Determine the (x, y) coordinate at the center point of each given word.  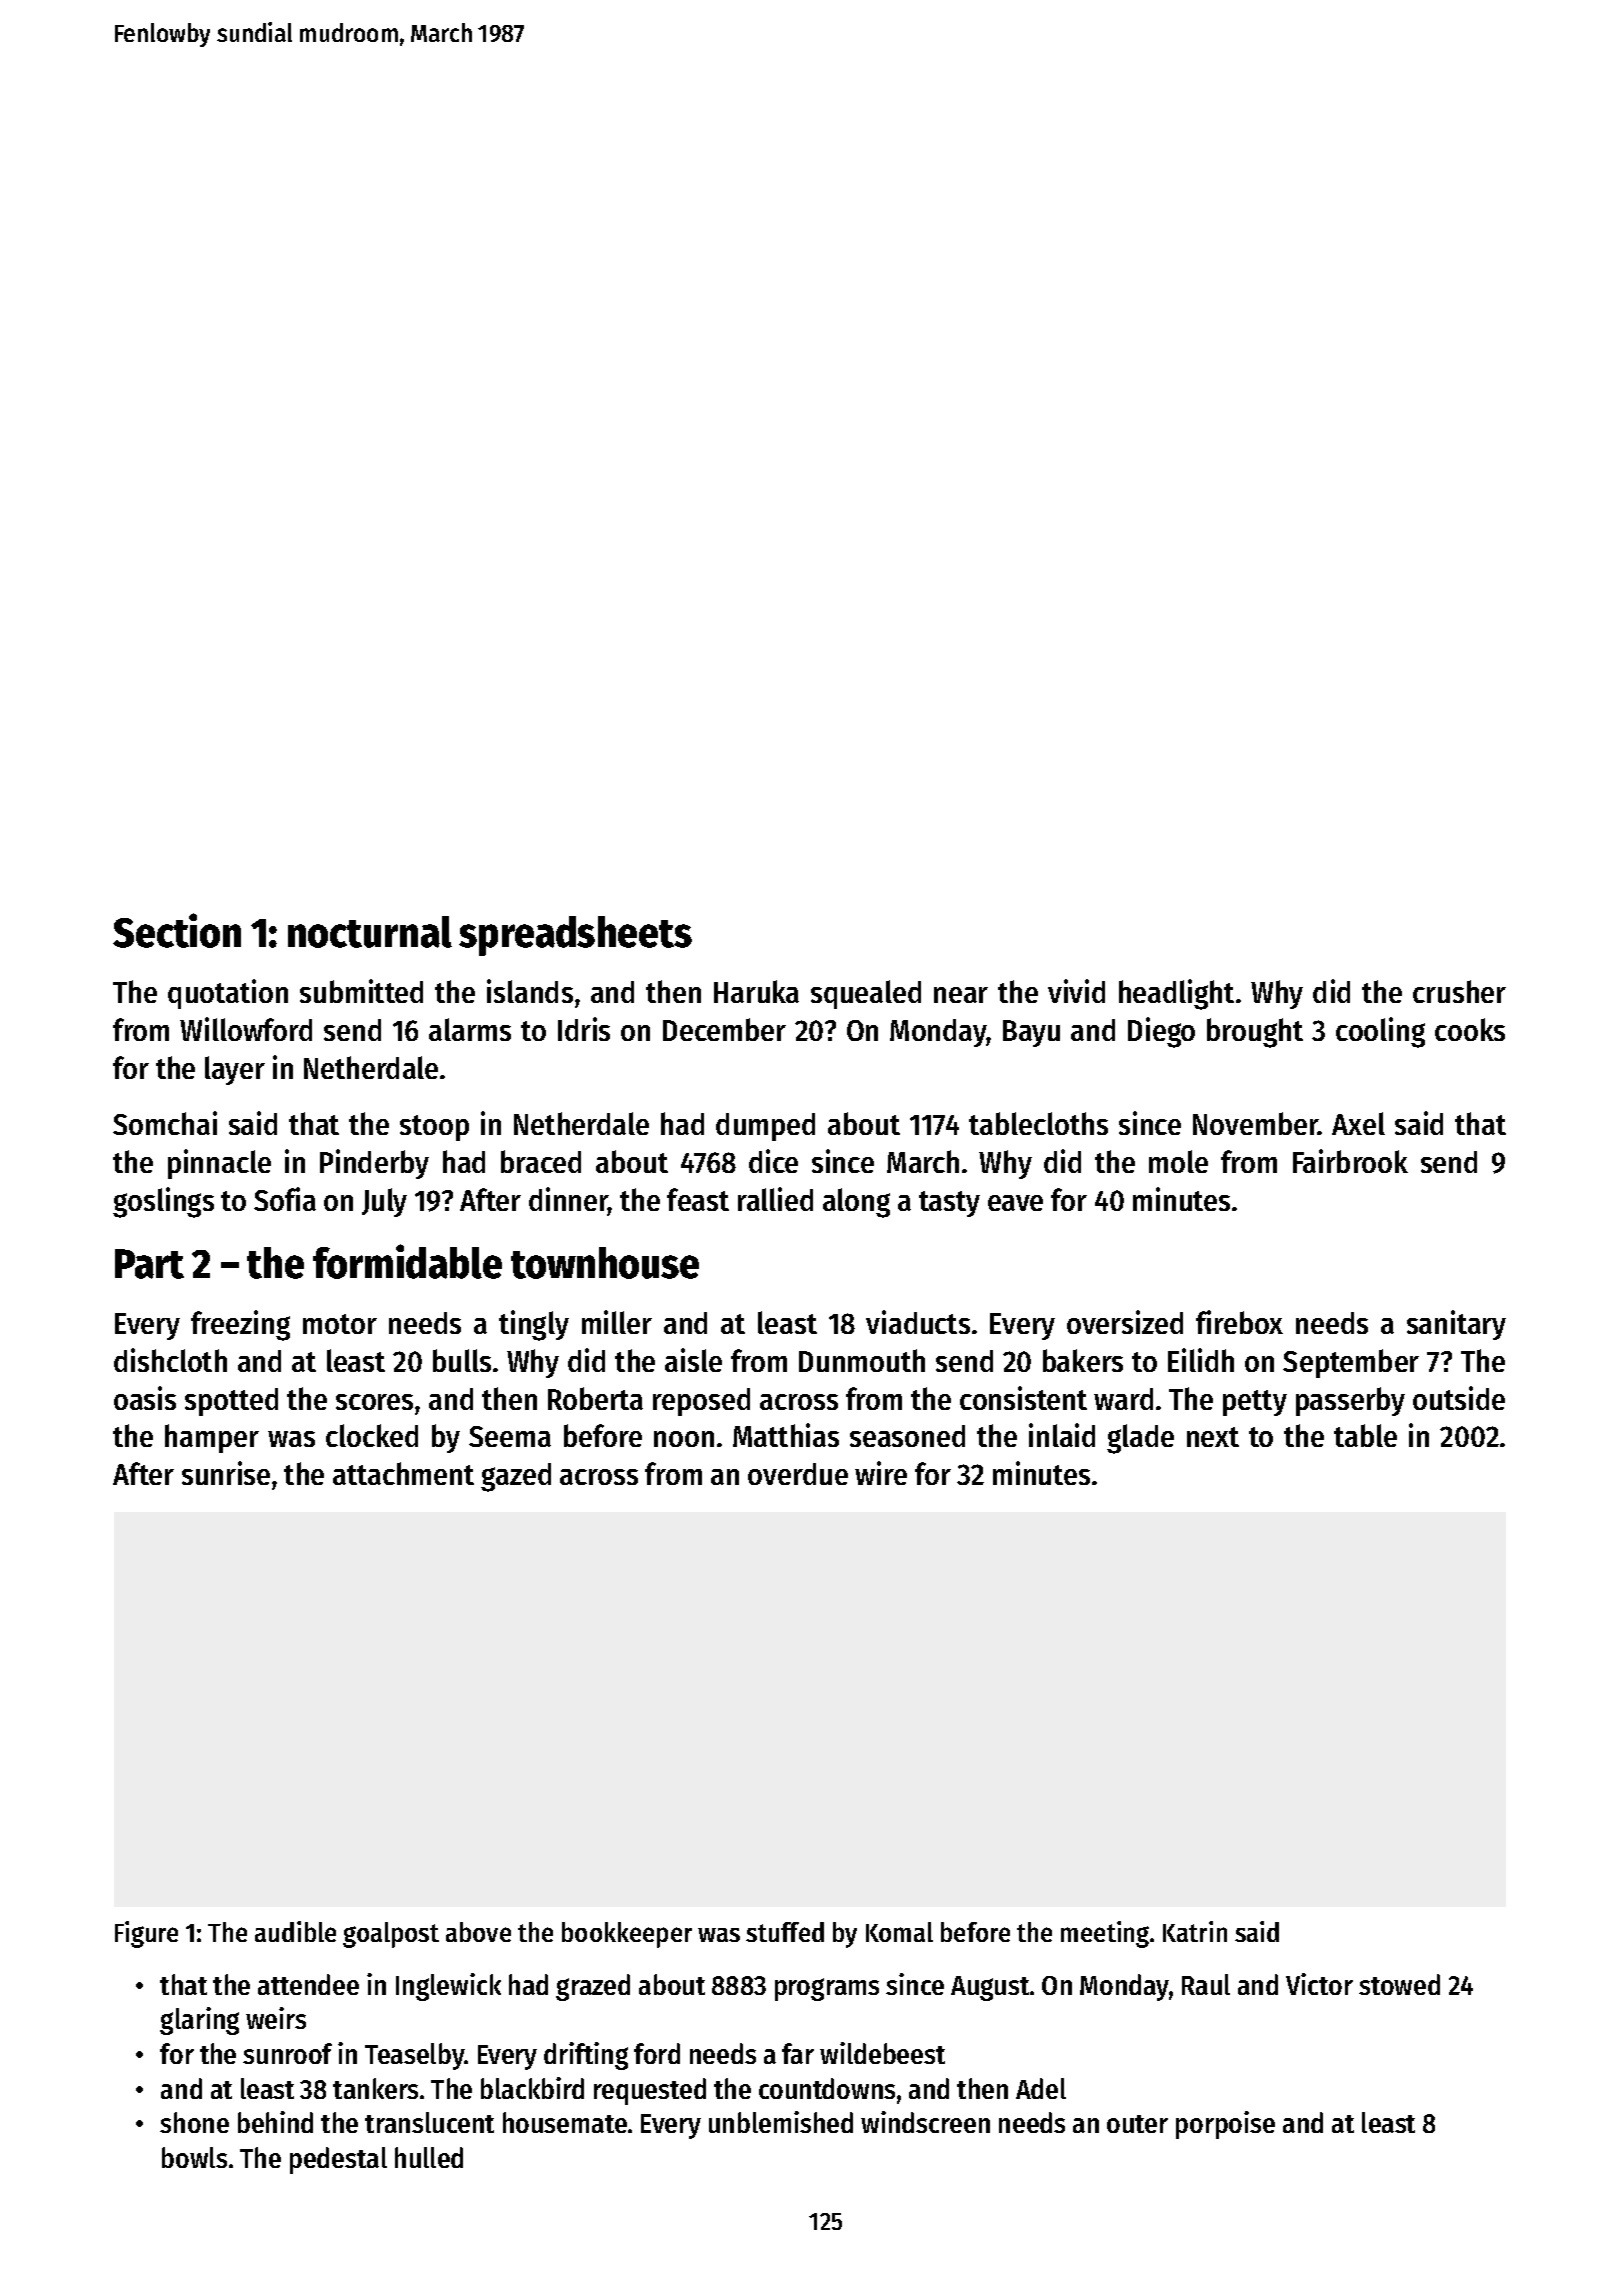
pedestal (338, 2160)
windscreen (925, 2122)
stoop (434, 1128)
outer (1137, 2124)
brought (1255, 1033)
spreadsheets (575, 936)
